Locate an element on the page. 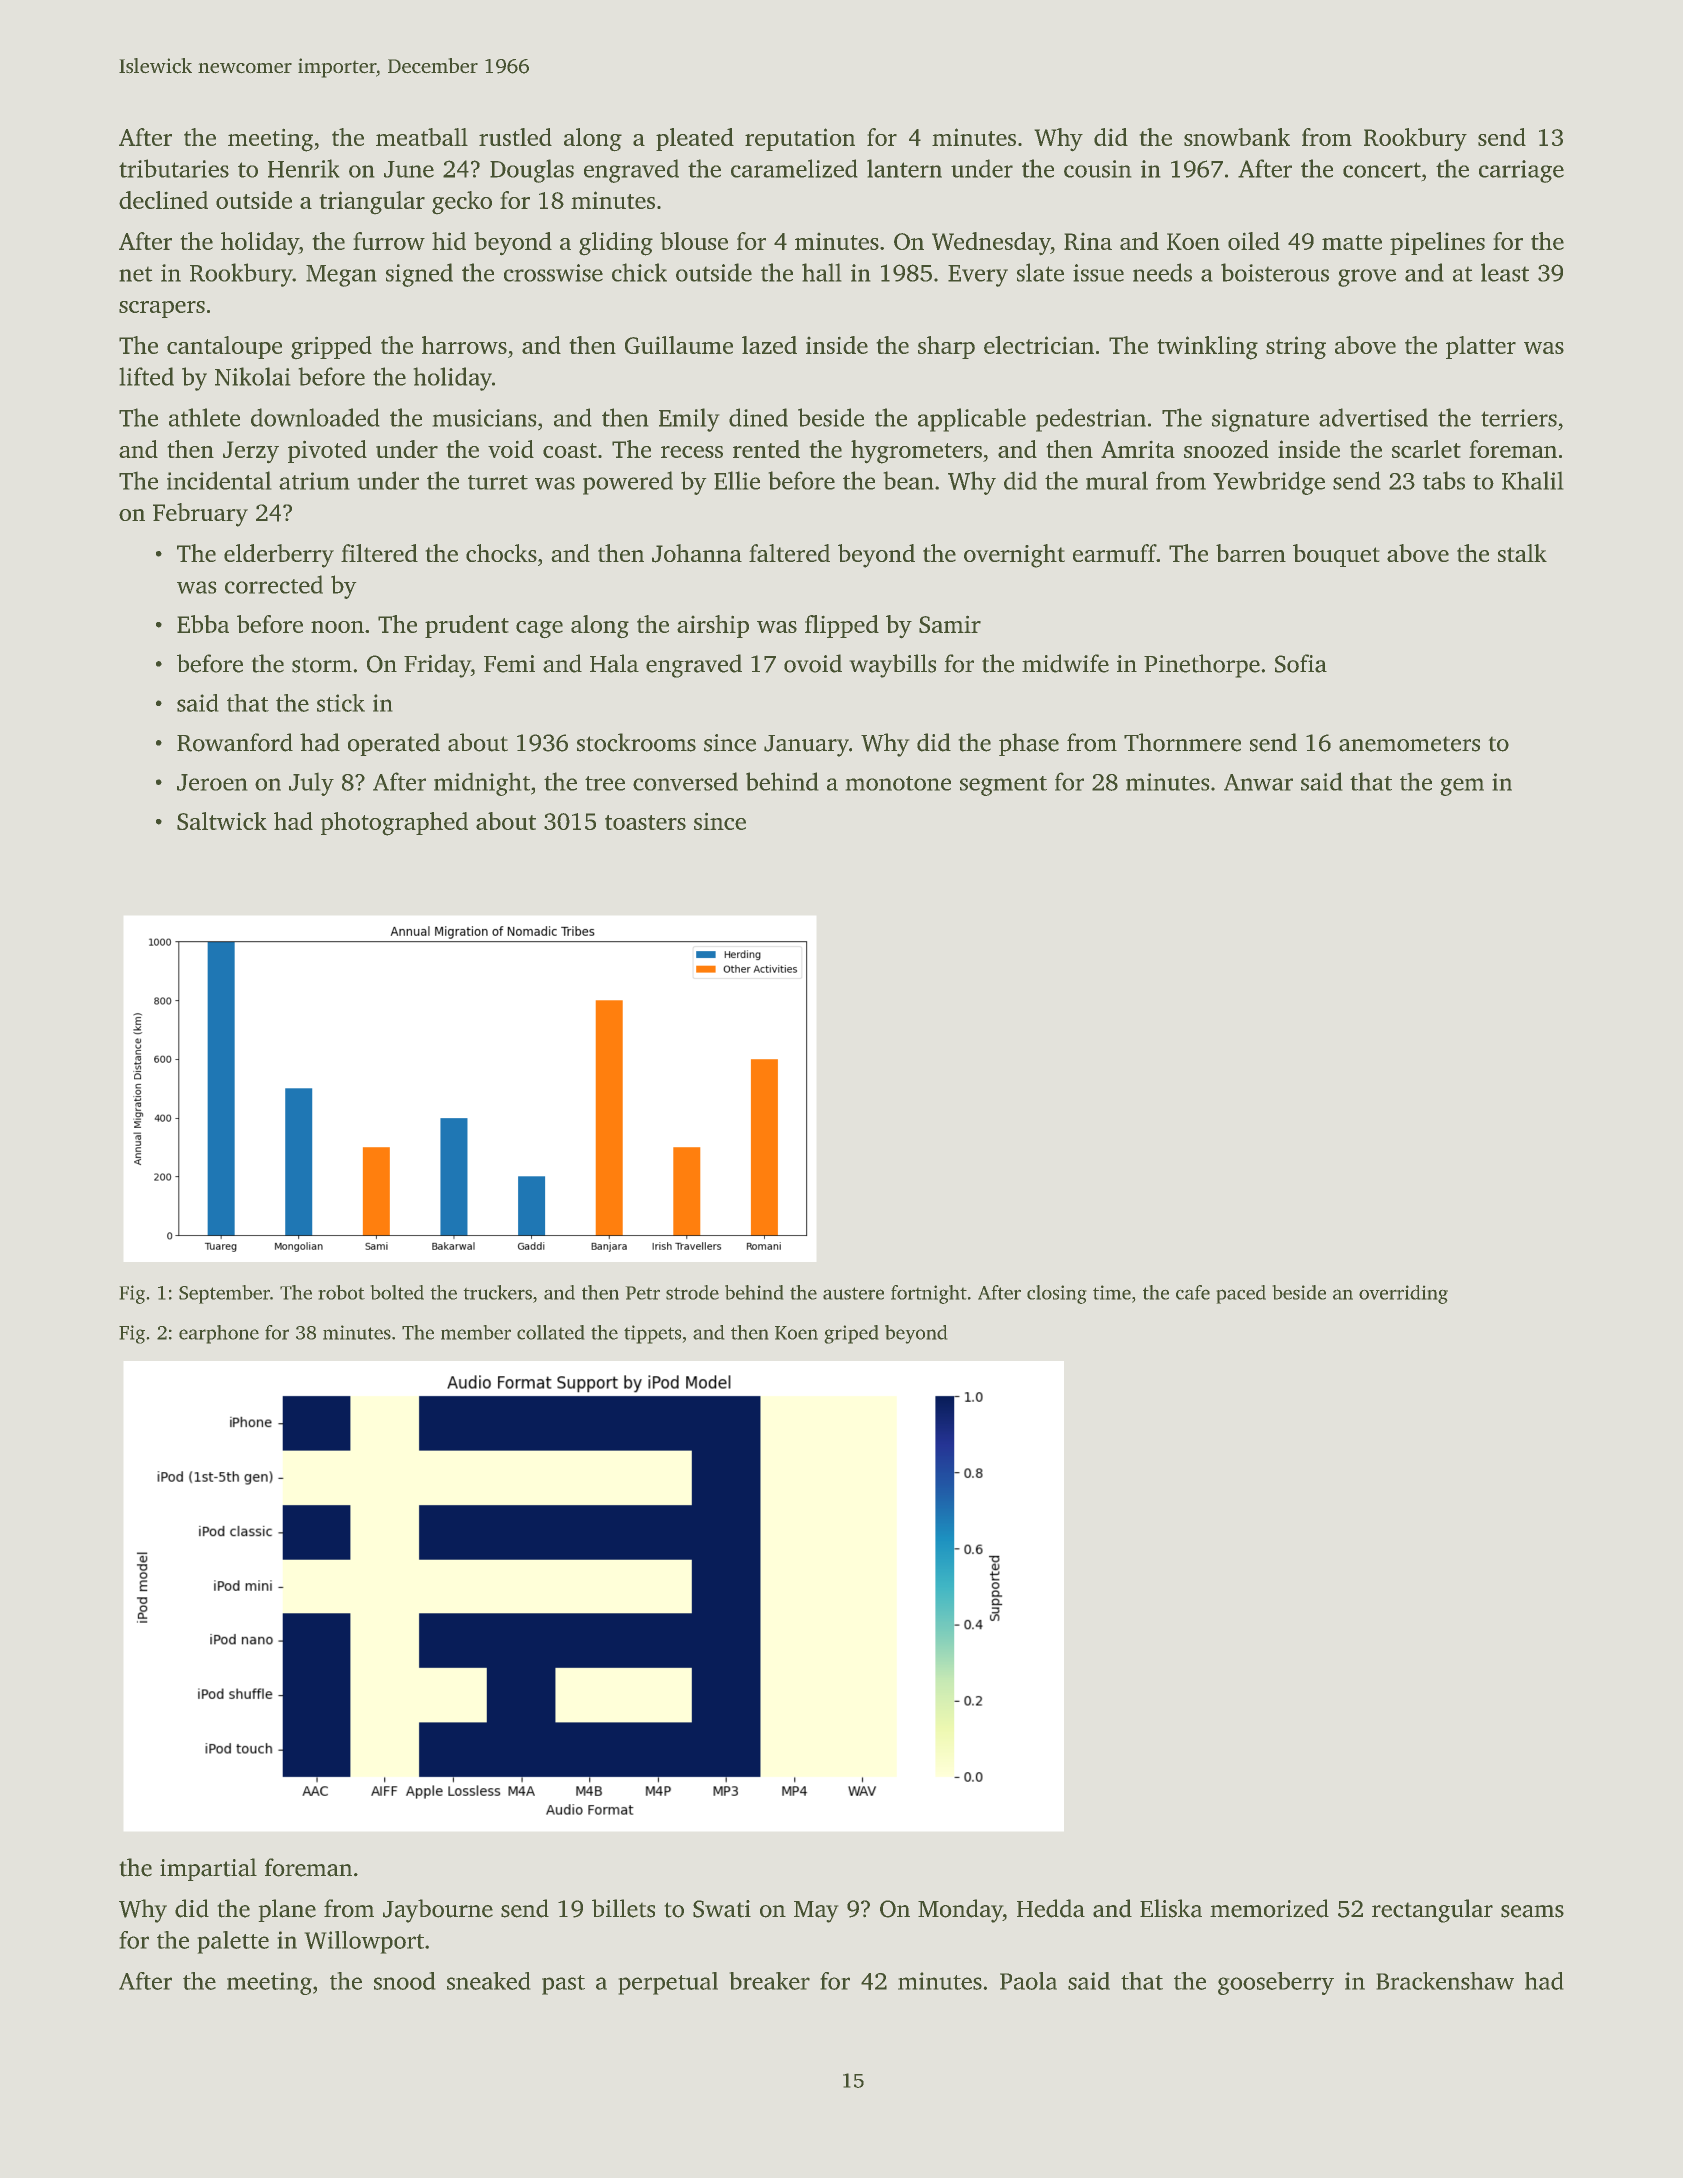 Image resolution: width=1683 pixels, height=2178 pixels. rectangular is located at coordinates (1432, 1911).
